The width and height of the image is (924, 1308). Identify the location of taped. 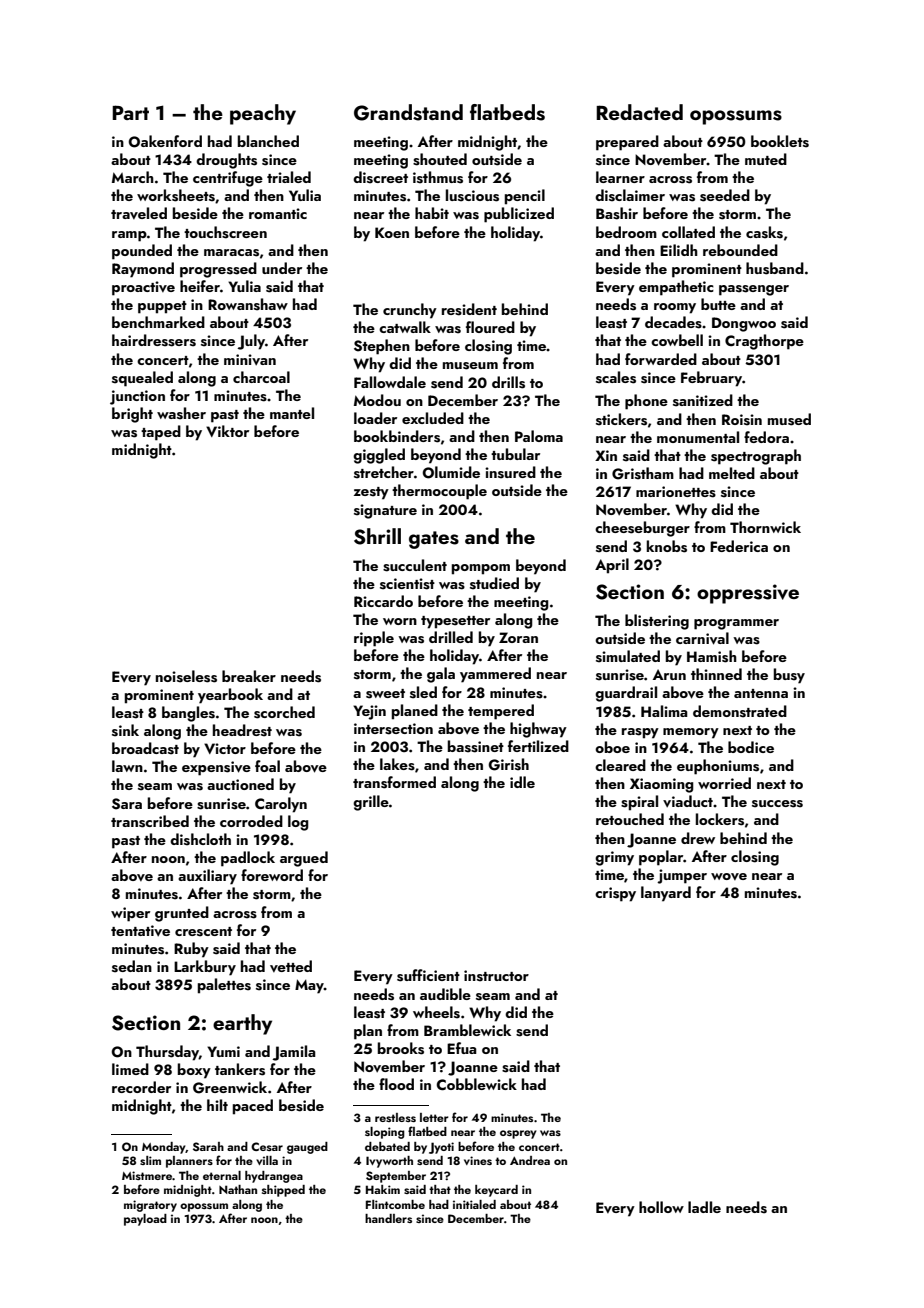
(161, 433).
